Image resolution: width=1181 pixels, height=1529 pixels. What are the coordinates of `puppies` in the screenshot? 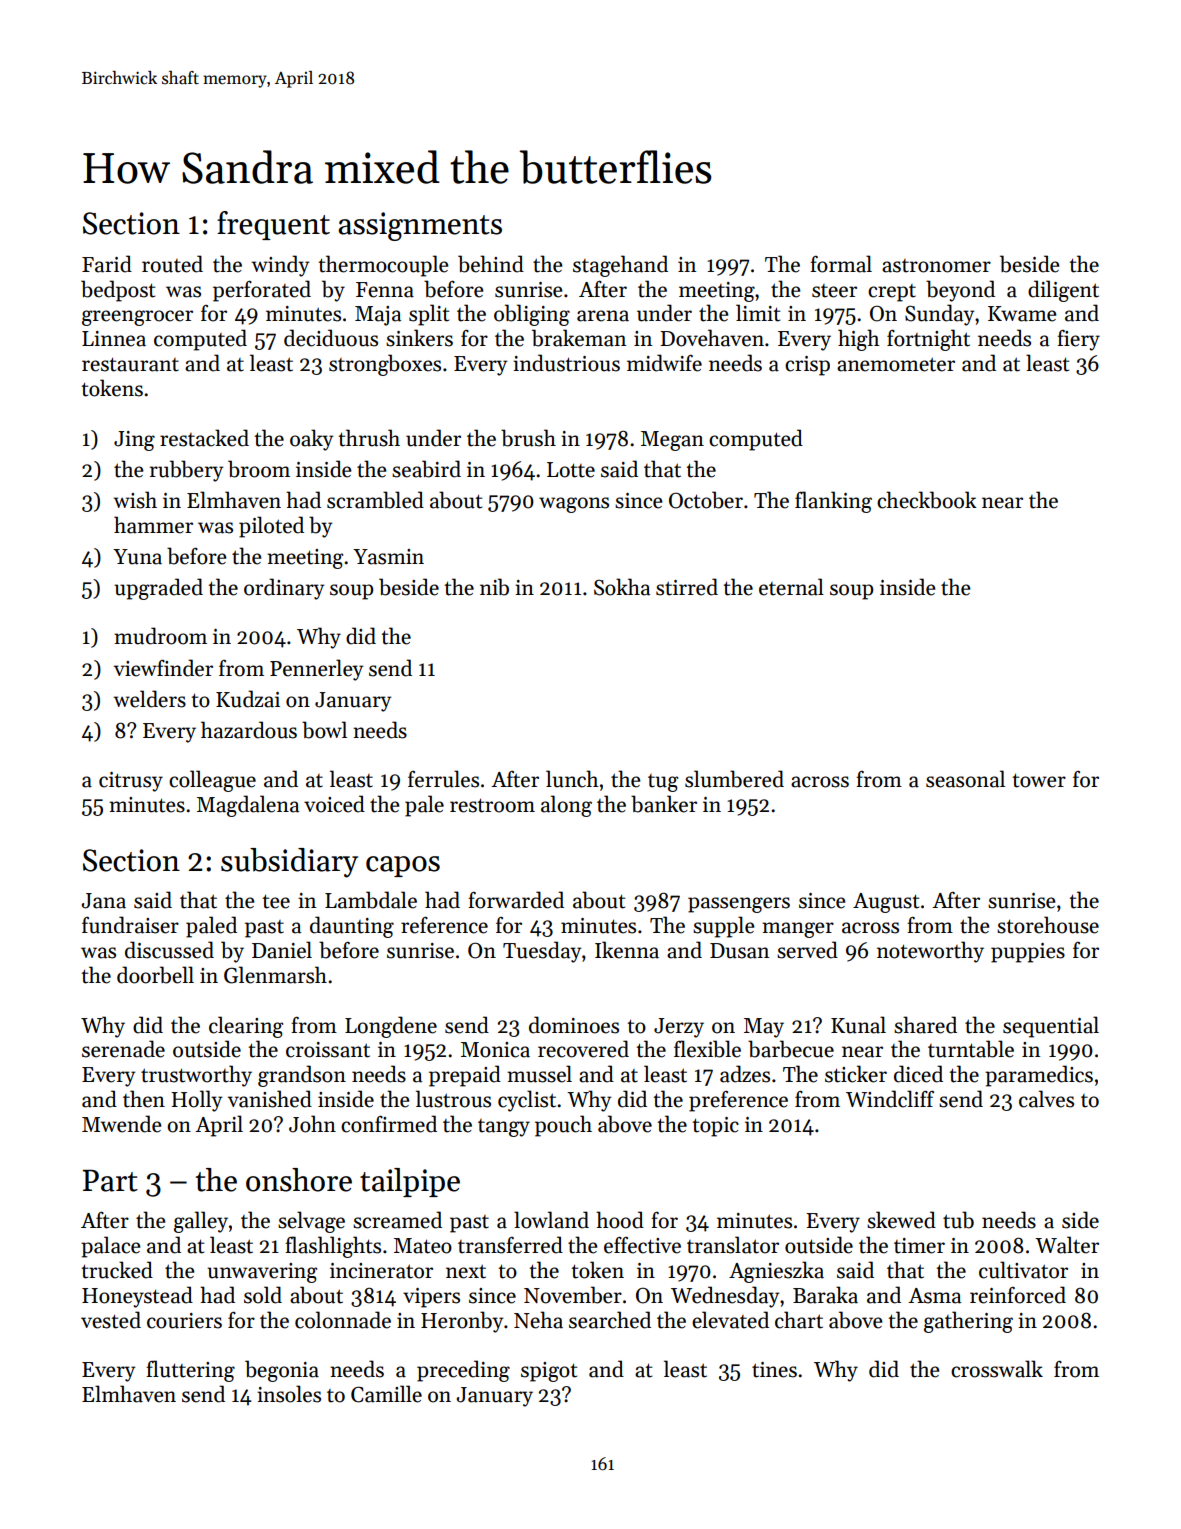 It's located at (1028, 953).
